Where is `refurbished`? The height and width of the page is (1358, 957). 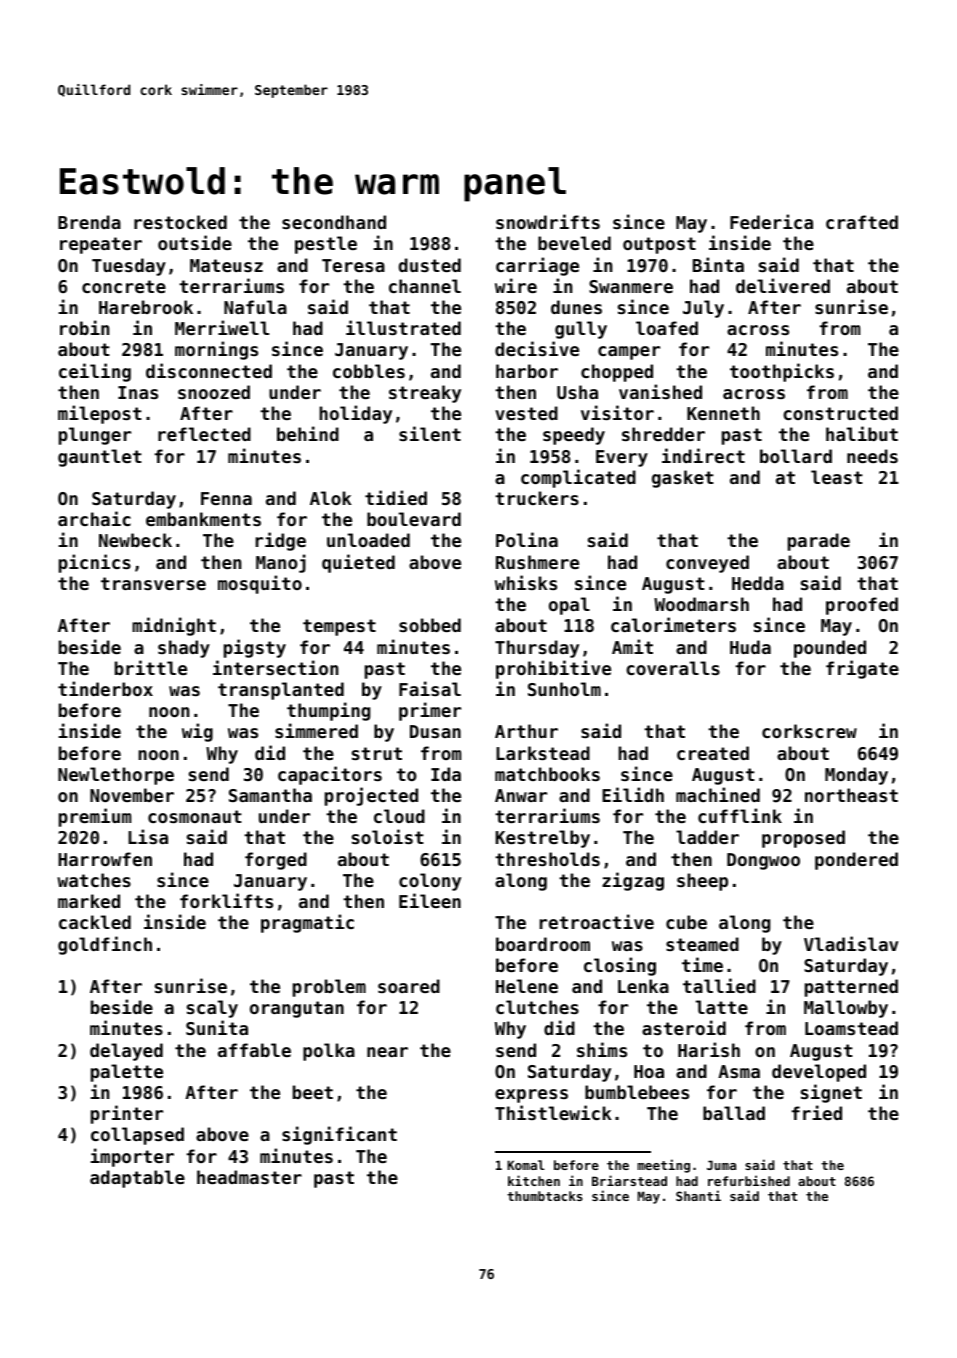
refurbished is located at coordinates (749, 1180).
